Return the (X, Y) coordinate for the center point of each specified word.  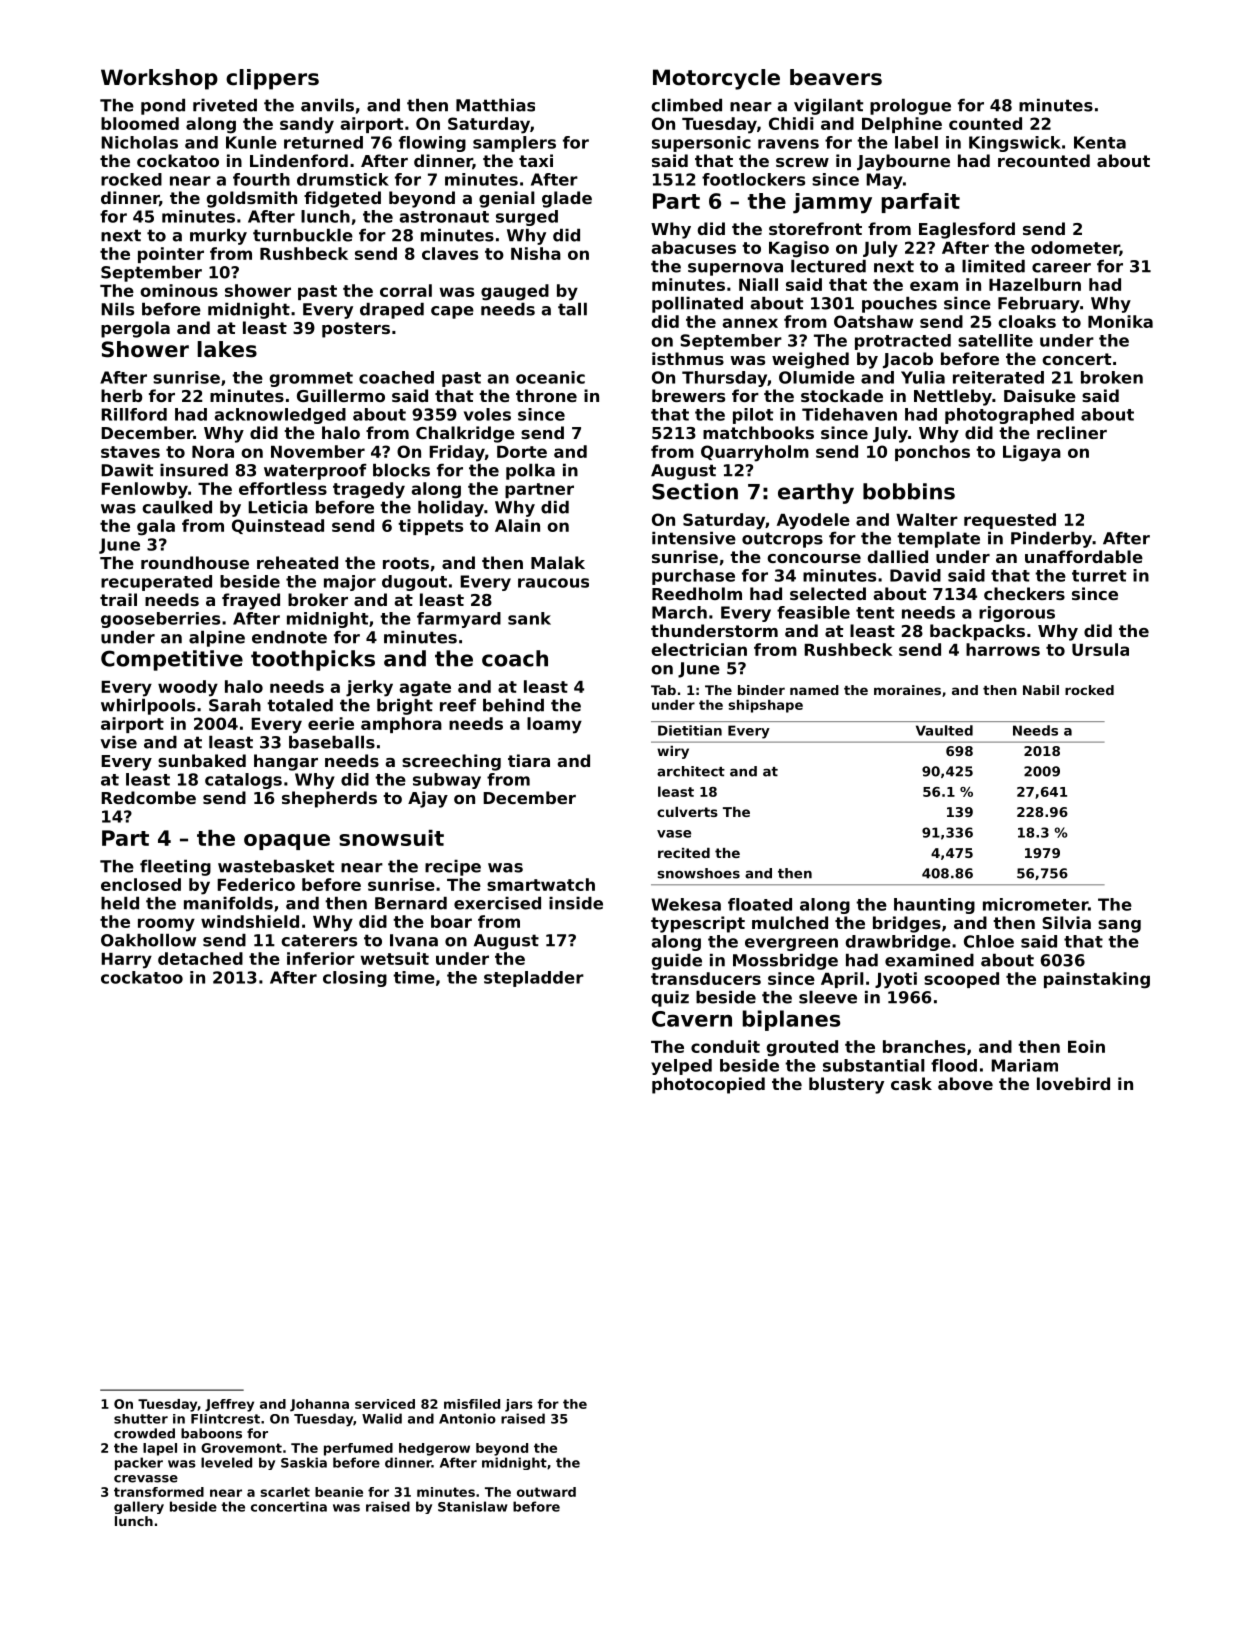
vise (118, 742)
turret (1099, 576)
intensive (694, 538)
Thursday (724, 379)
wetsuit (395, 958)
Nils (117, 309)
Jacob (908, 360)
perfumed (358, 1449)
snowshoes (699, 873)
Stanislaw (473, 1506)
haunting (934, 906)
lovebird (1073, 1083)
